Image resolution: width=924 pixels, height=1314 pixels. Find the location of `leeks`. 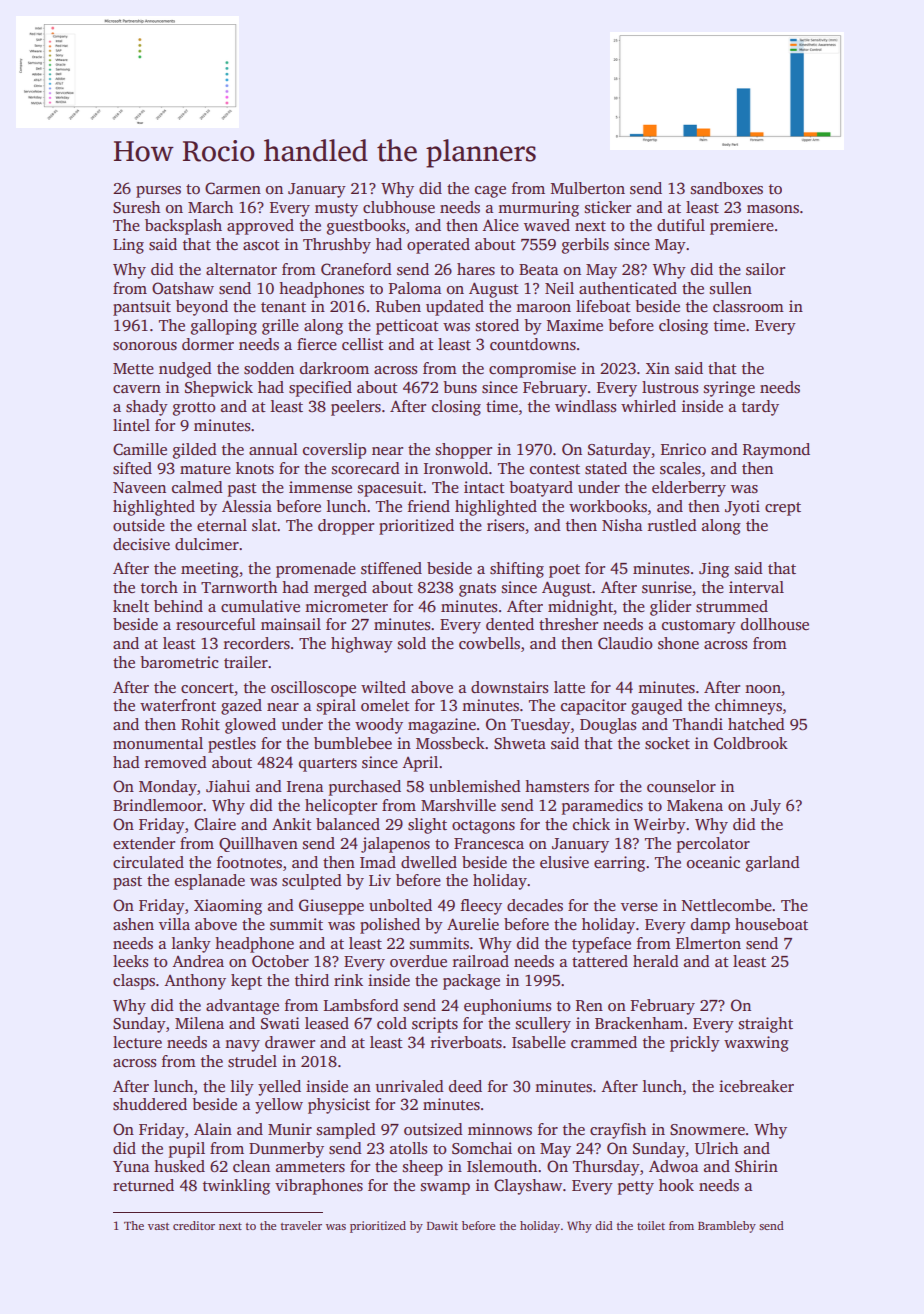

leeks is located at coordinates (130, 961).
